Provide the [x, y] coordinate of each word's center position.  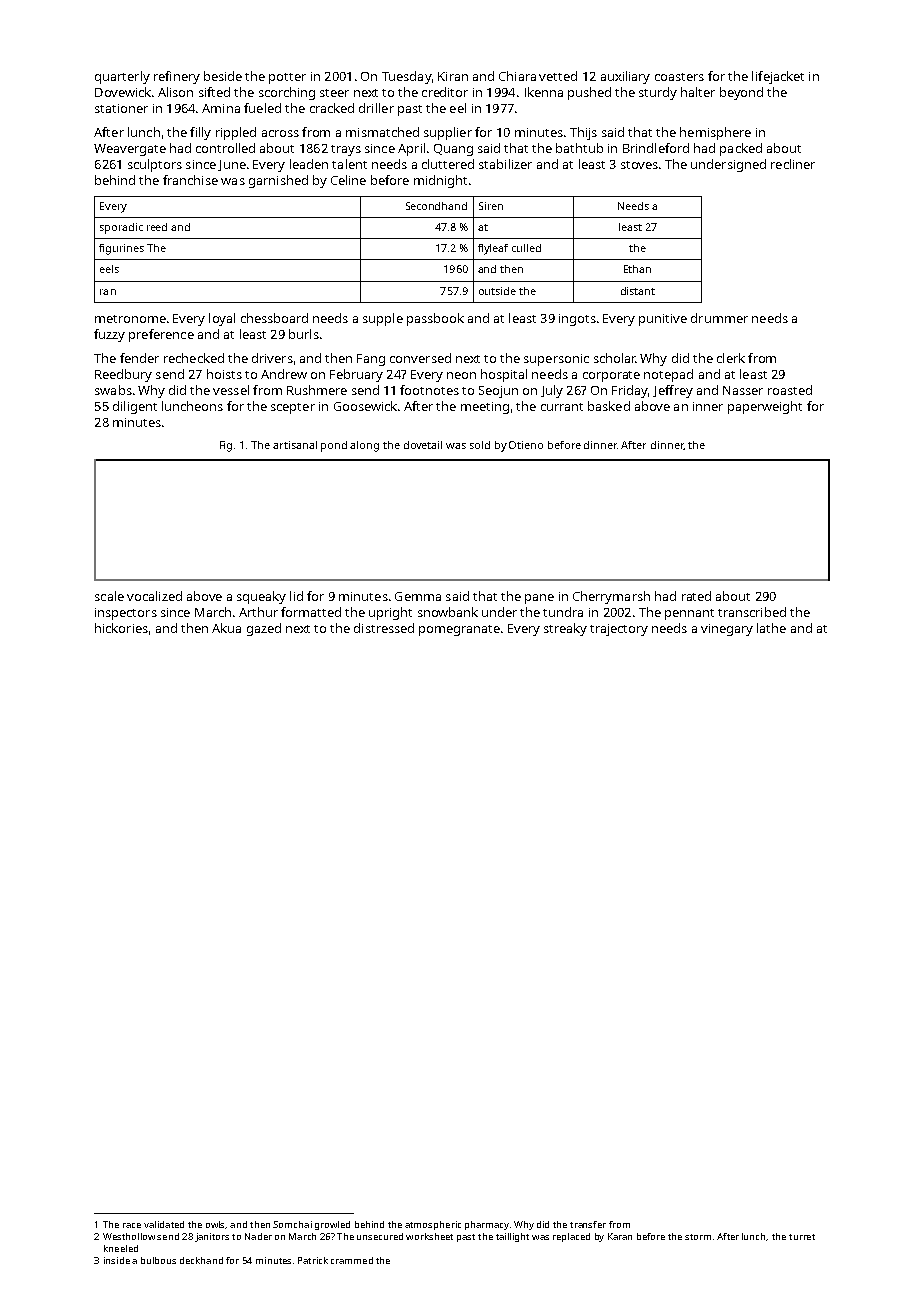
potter [287, 78]
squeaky [261, 597]
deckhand [201, 1260]
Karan [620, 1236]
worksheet [429, 1236]
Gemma [418, 596]
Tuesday [406, 77]
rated [696, 596]
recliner [793, 164]
